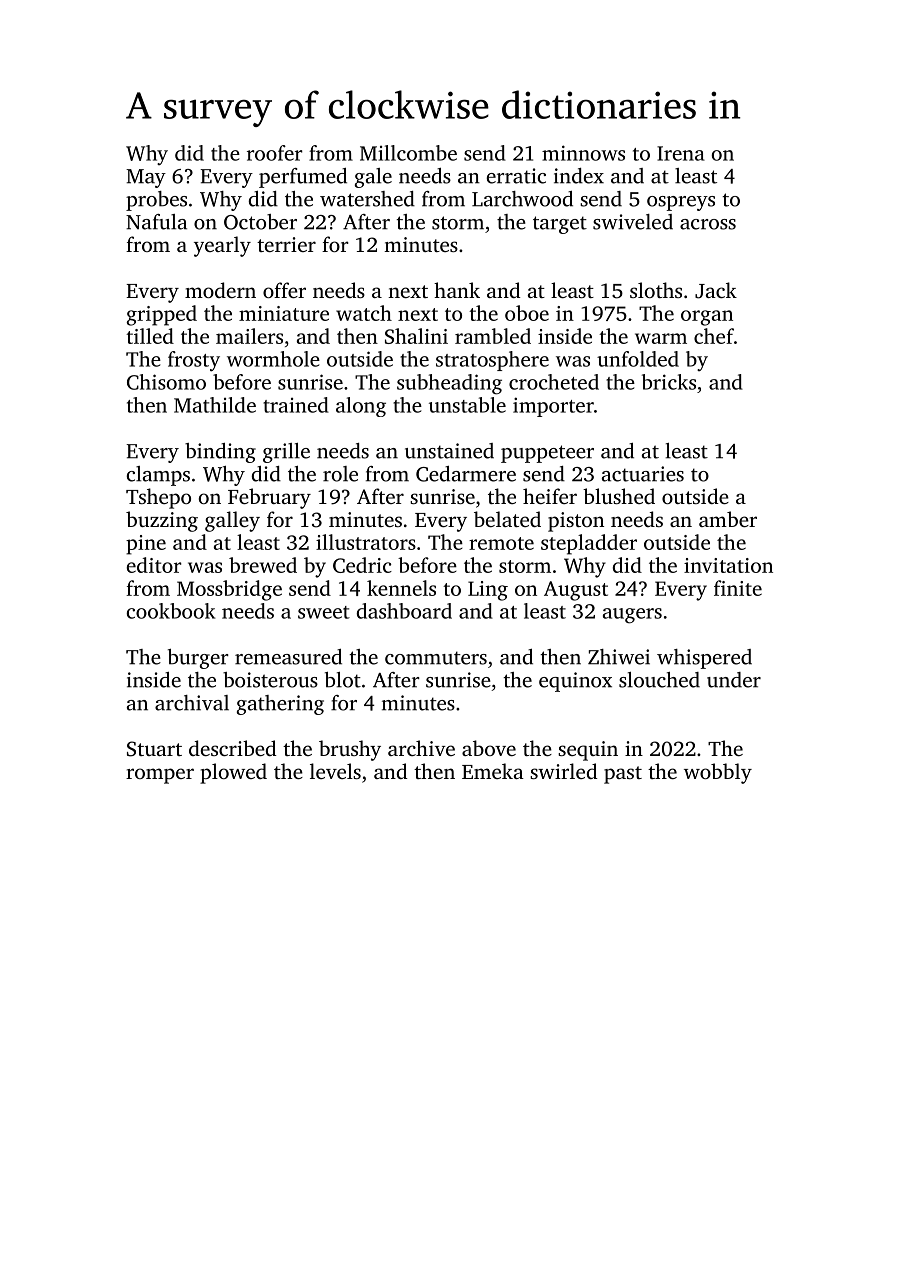 This image has width=905, height=1283. What do you see at coordinates (249, 336) in the image?
I see `mailers` at bounding box center [249, 336].
